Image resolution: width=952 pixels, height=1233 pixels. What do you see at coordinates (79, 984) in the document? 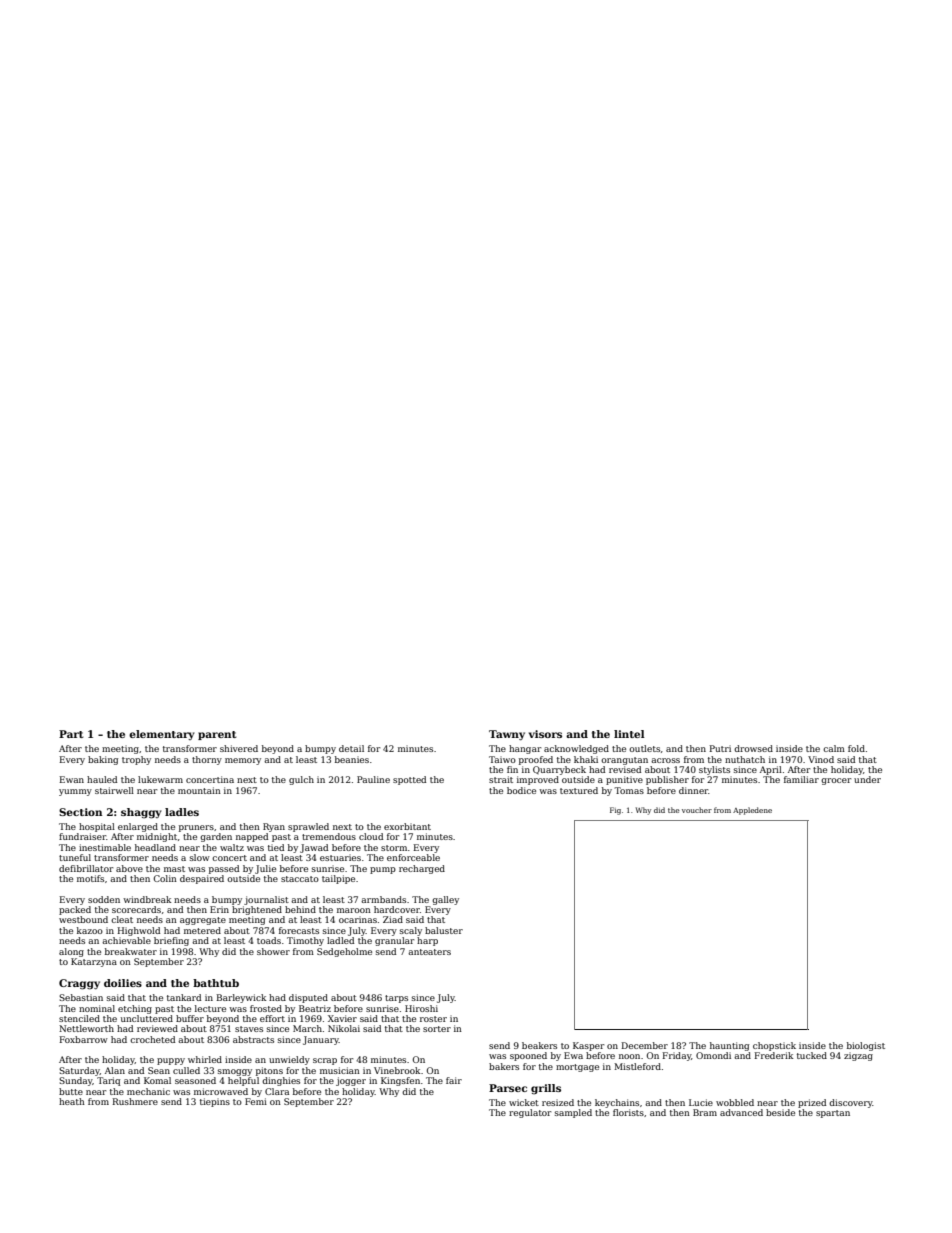
I see `Craggy` at bounding box center [79, 984].
